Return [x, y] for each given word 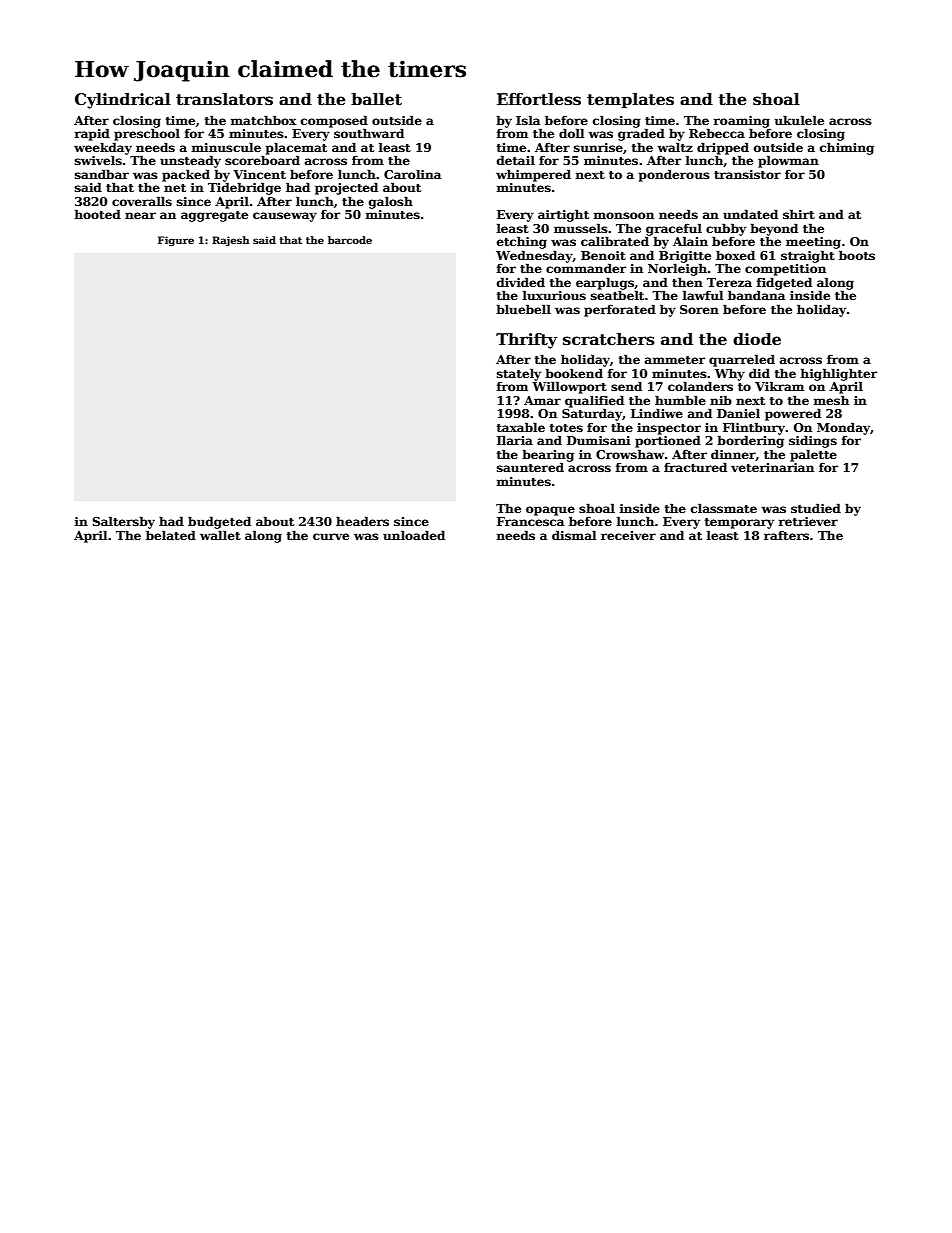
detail [516, 160]
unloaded [414, 535]
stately [519, 374]
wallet [220, 535]
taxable [521, 427]
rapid [92, 134]
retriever [808, 521]
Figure [176, 241]
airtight [563, 215]
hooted [98, 214]
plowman [788, 161]
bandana [756, 295]
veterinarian [772, 467]
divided [521, 282]
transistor [747, 174]
